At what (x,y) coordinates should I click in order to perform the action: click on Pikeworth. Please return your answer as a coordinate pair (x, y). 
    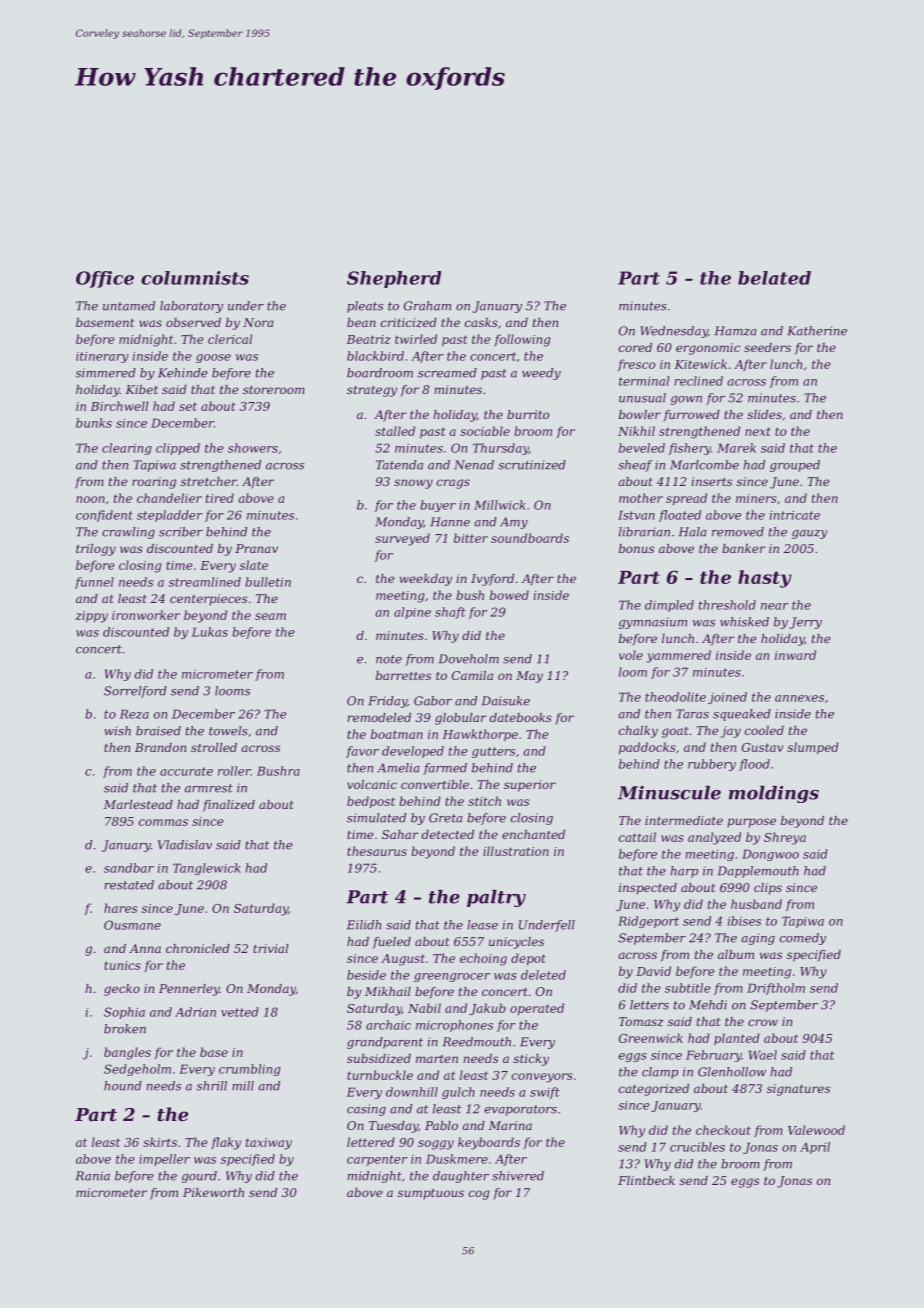
    Looking at the image, I should click on (213, 1192).
